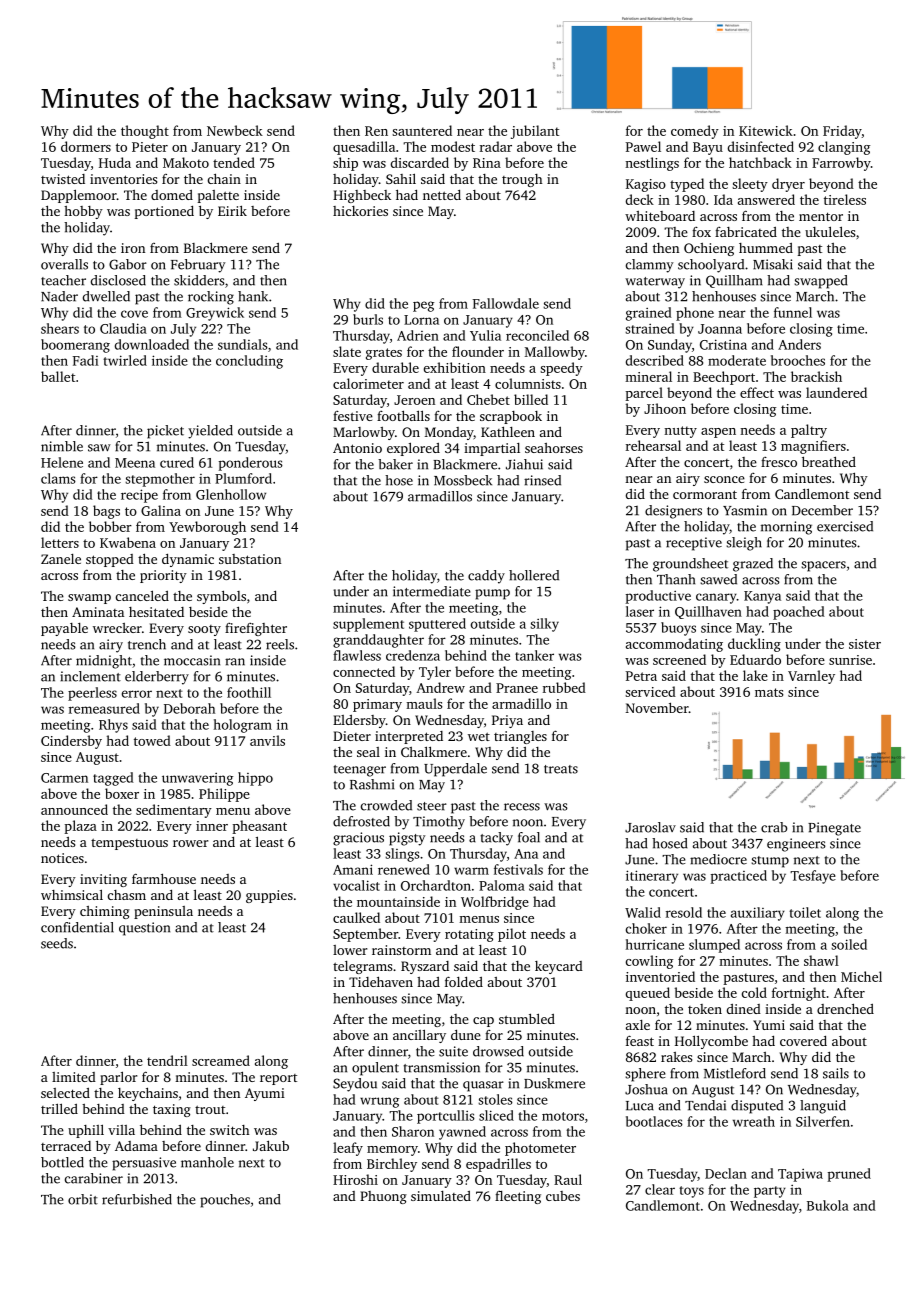 This screenshot has height=1308, width=924. Describe the element at coordinates (210, 1109) in the screenshot. I see `trout` at that location.
